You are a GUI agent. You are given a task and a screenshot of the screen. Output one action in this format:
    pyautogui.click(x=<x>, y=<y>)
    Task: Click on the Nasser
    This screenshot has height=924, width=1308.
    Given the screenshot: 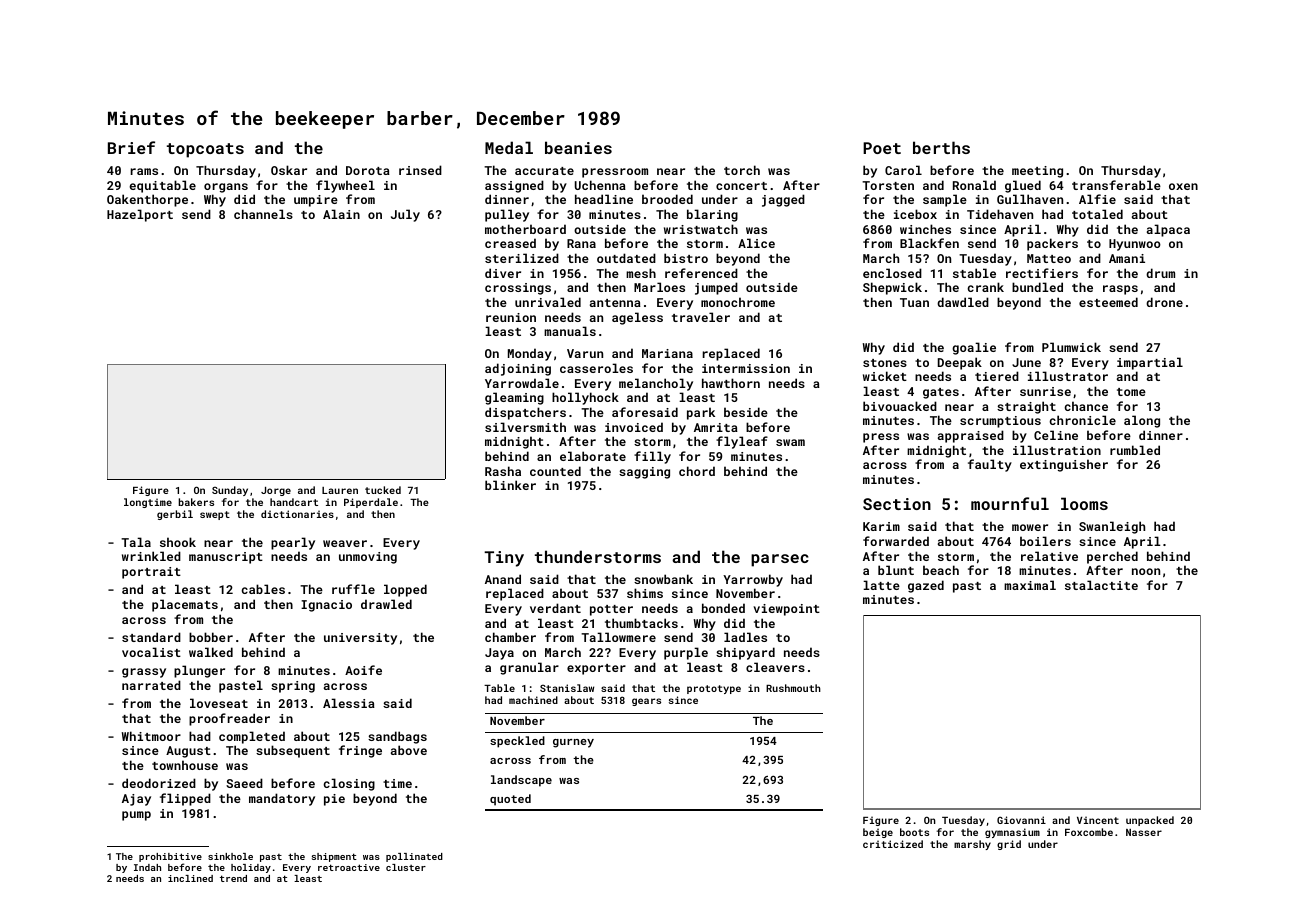 What is the action you would take?
    pyautogui.click(x=1144, y=832)
